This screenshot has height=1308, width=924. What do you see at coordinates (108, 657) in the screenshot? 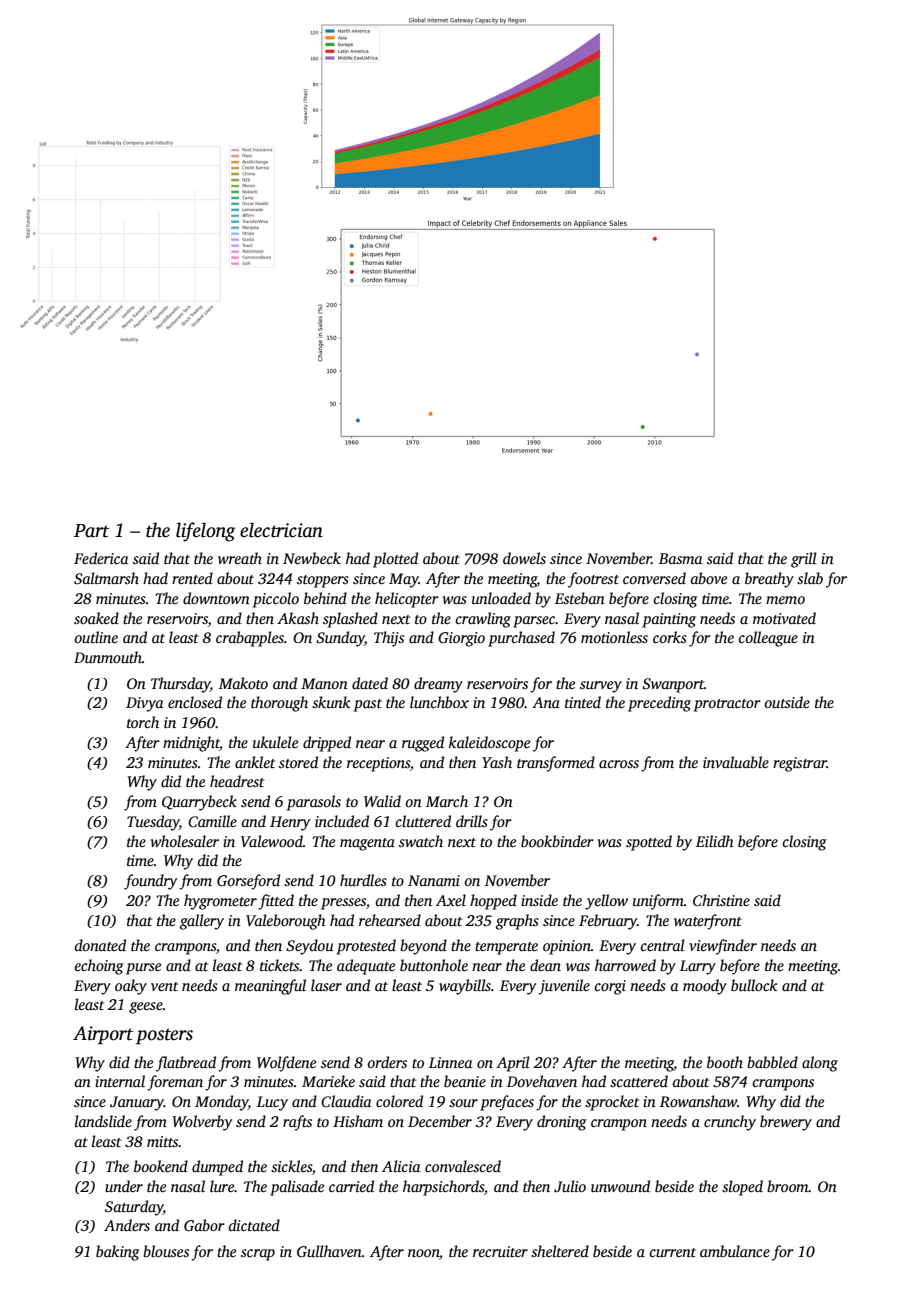
I see `Dunmouth` at bounding box center [108, 657].
